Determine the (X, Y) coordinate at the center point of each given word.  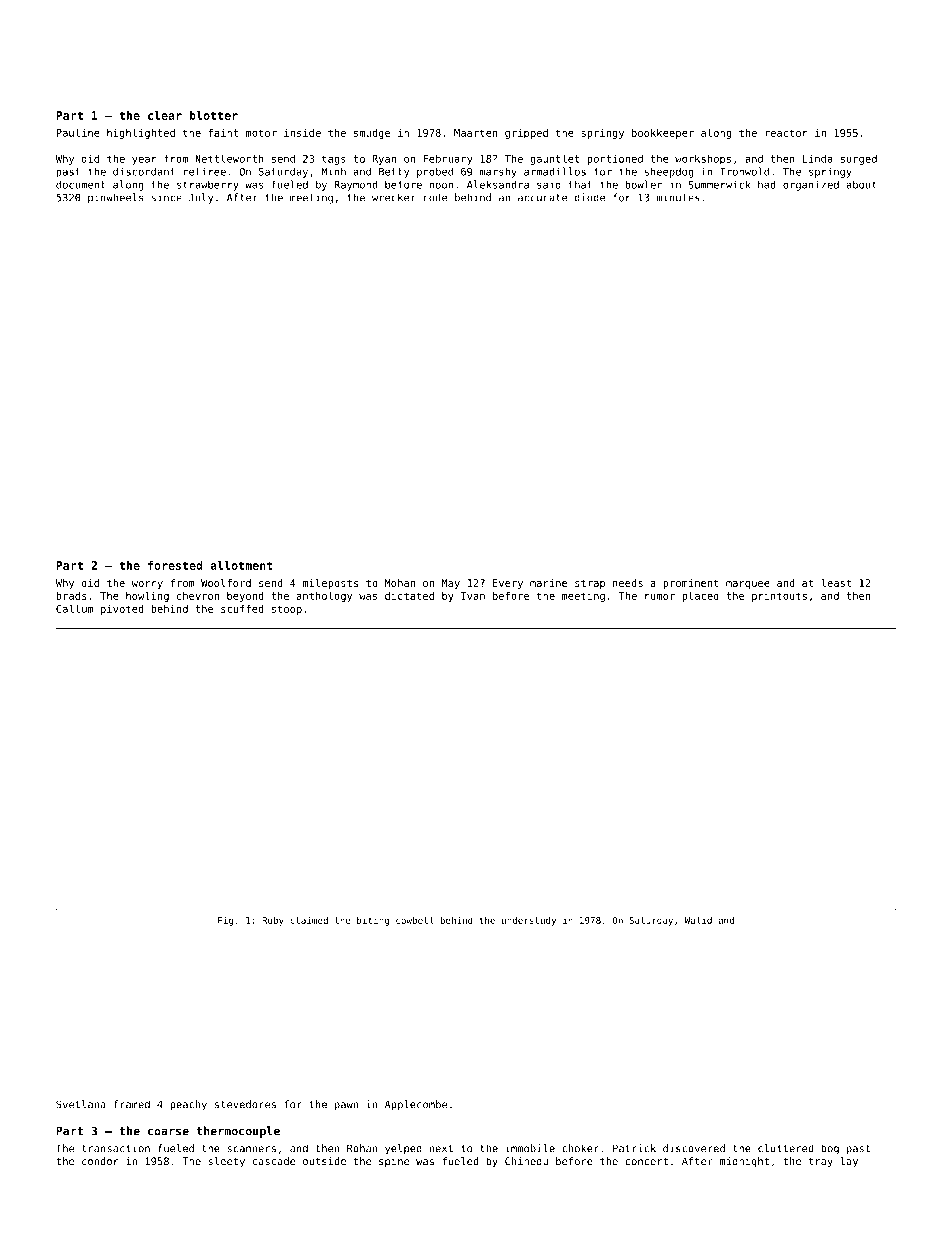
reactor (786, 133)
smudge (372, 134)
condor (100, 1161)
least (836, 583)
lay (849, 1162)
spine (394, 1162)
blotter (214, 115)
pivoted (122, 610)
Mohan (400, 583)
